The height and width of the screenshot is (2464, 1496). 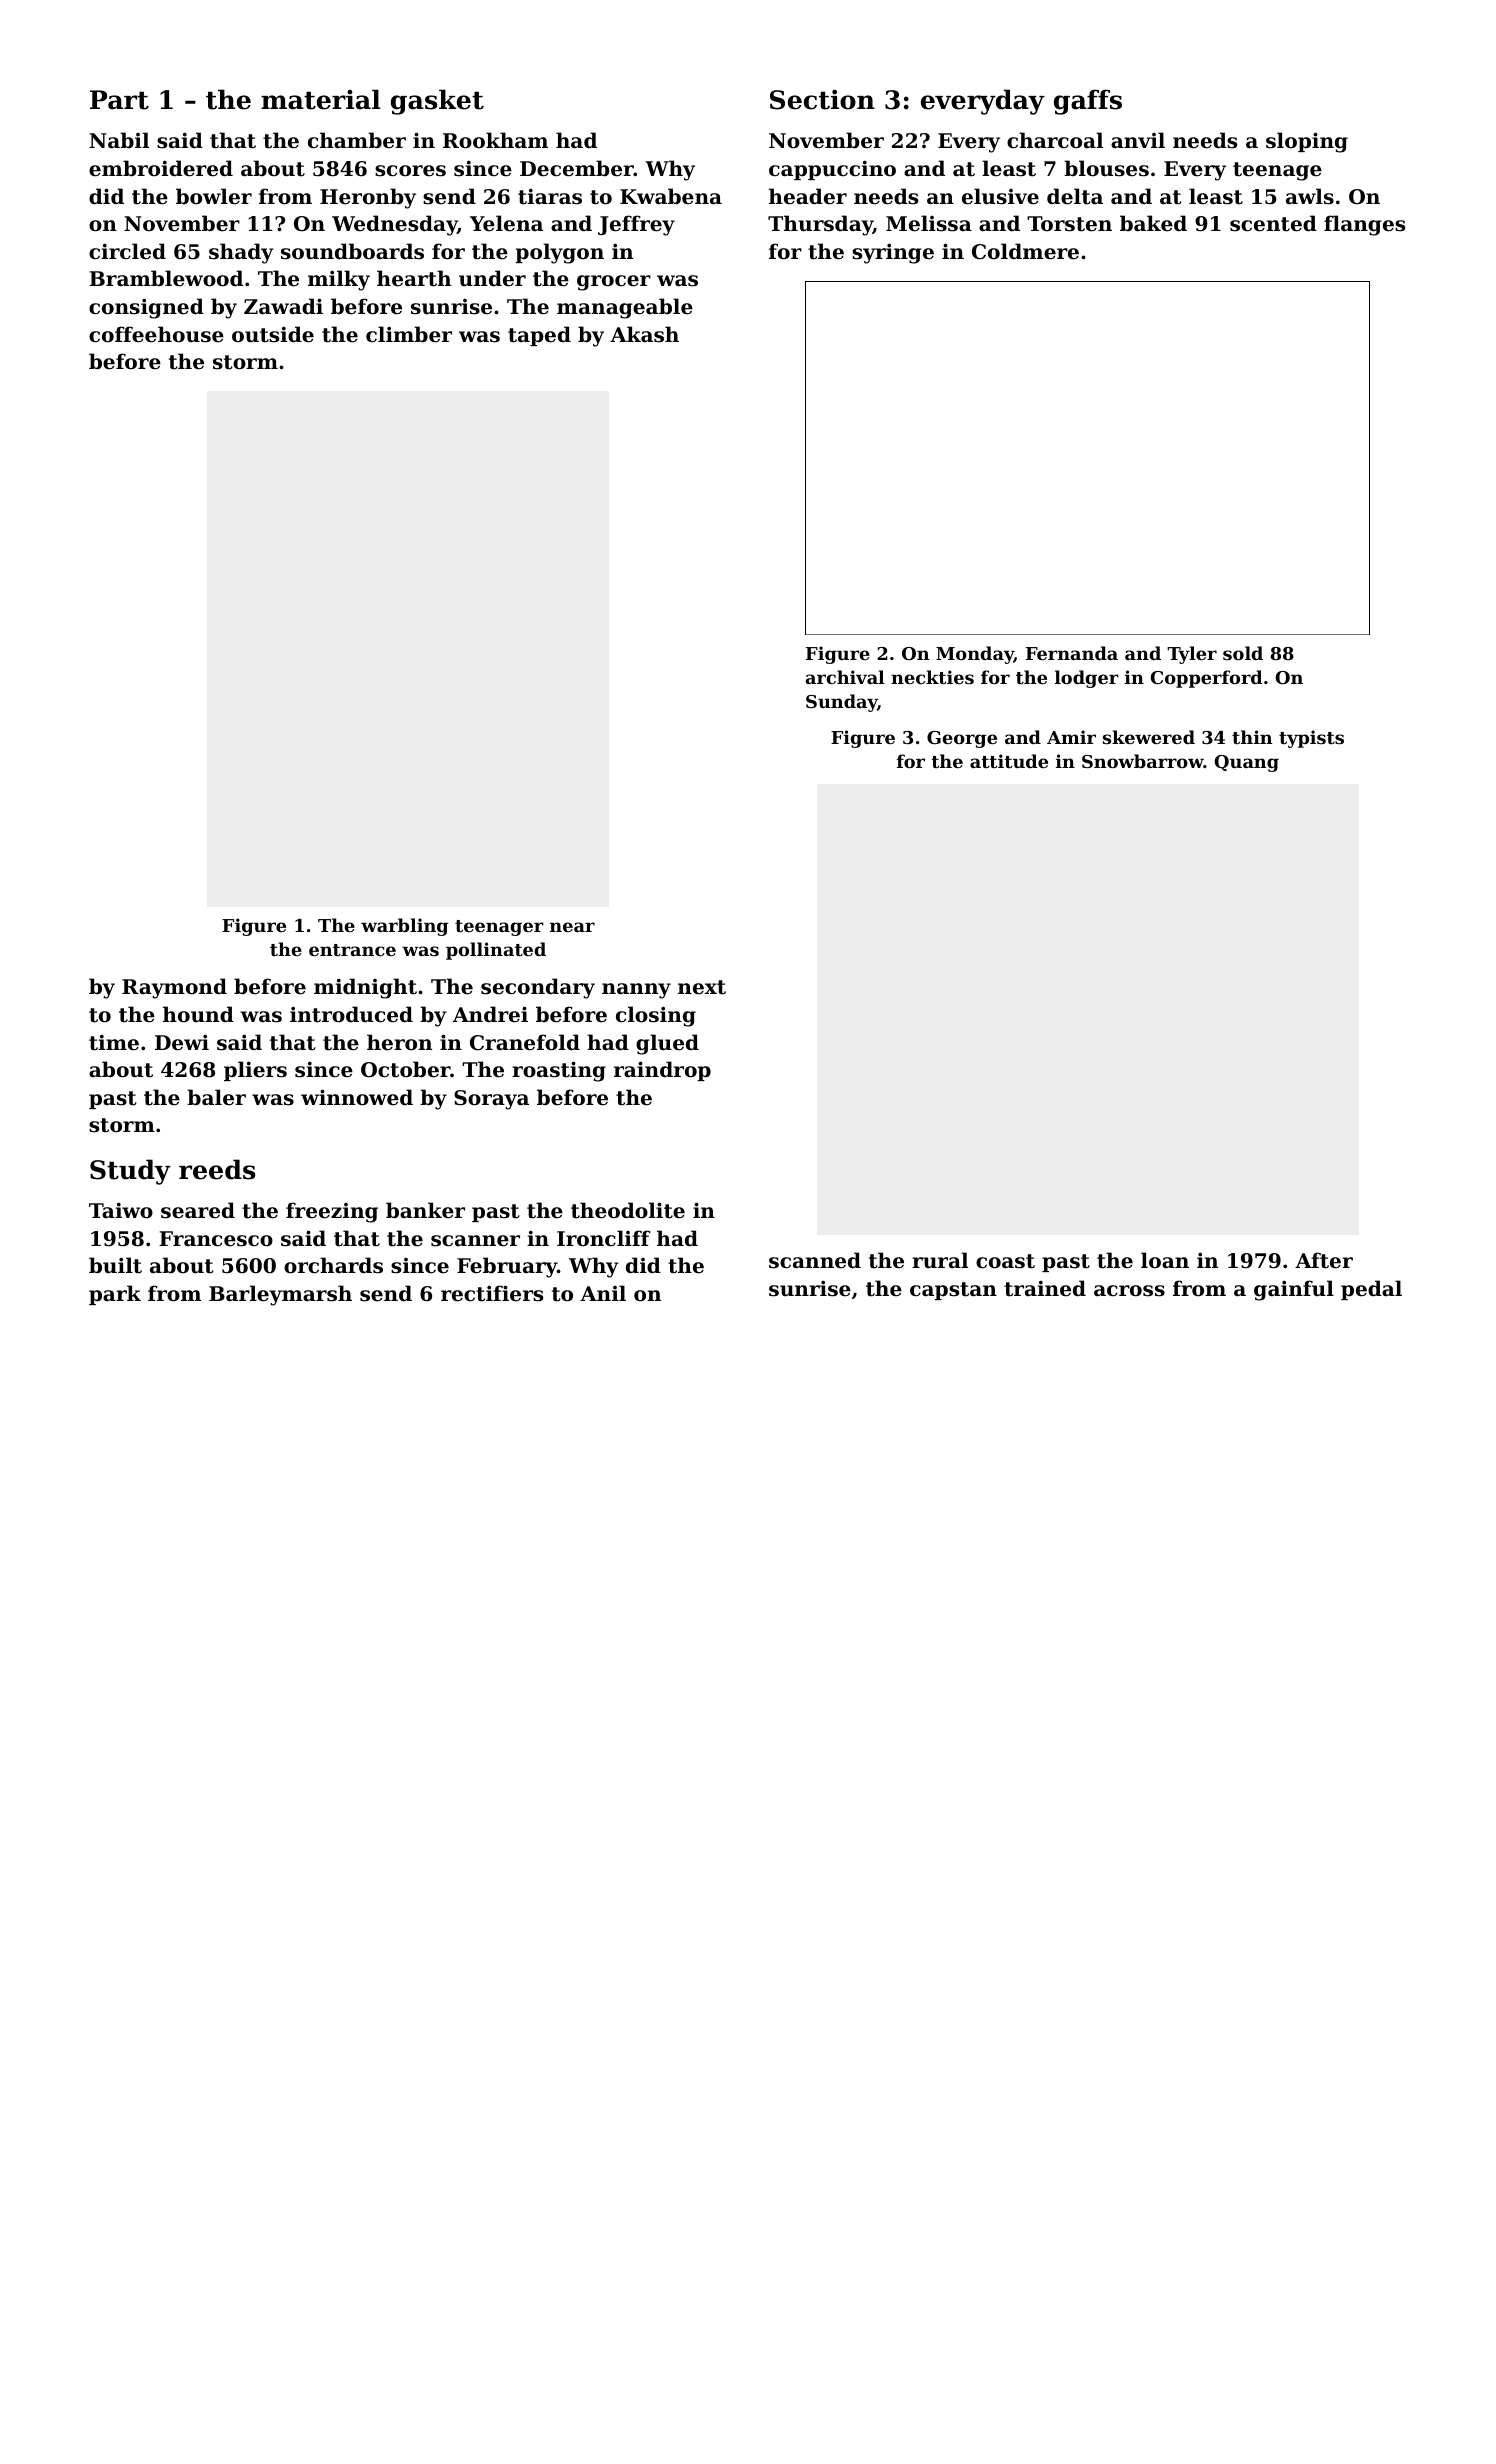 I want to click on seared, so click(x=198, y=1210).
